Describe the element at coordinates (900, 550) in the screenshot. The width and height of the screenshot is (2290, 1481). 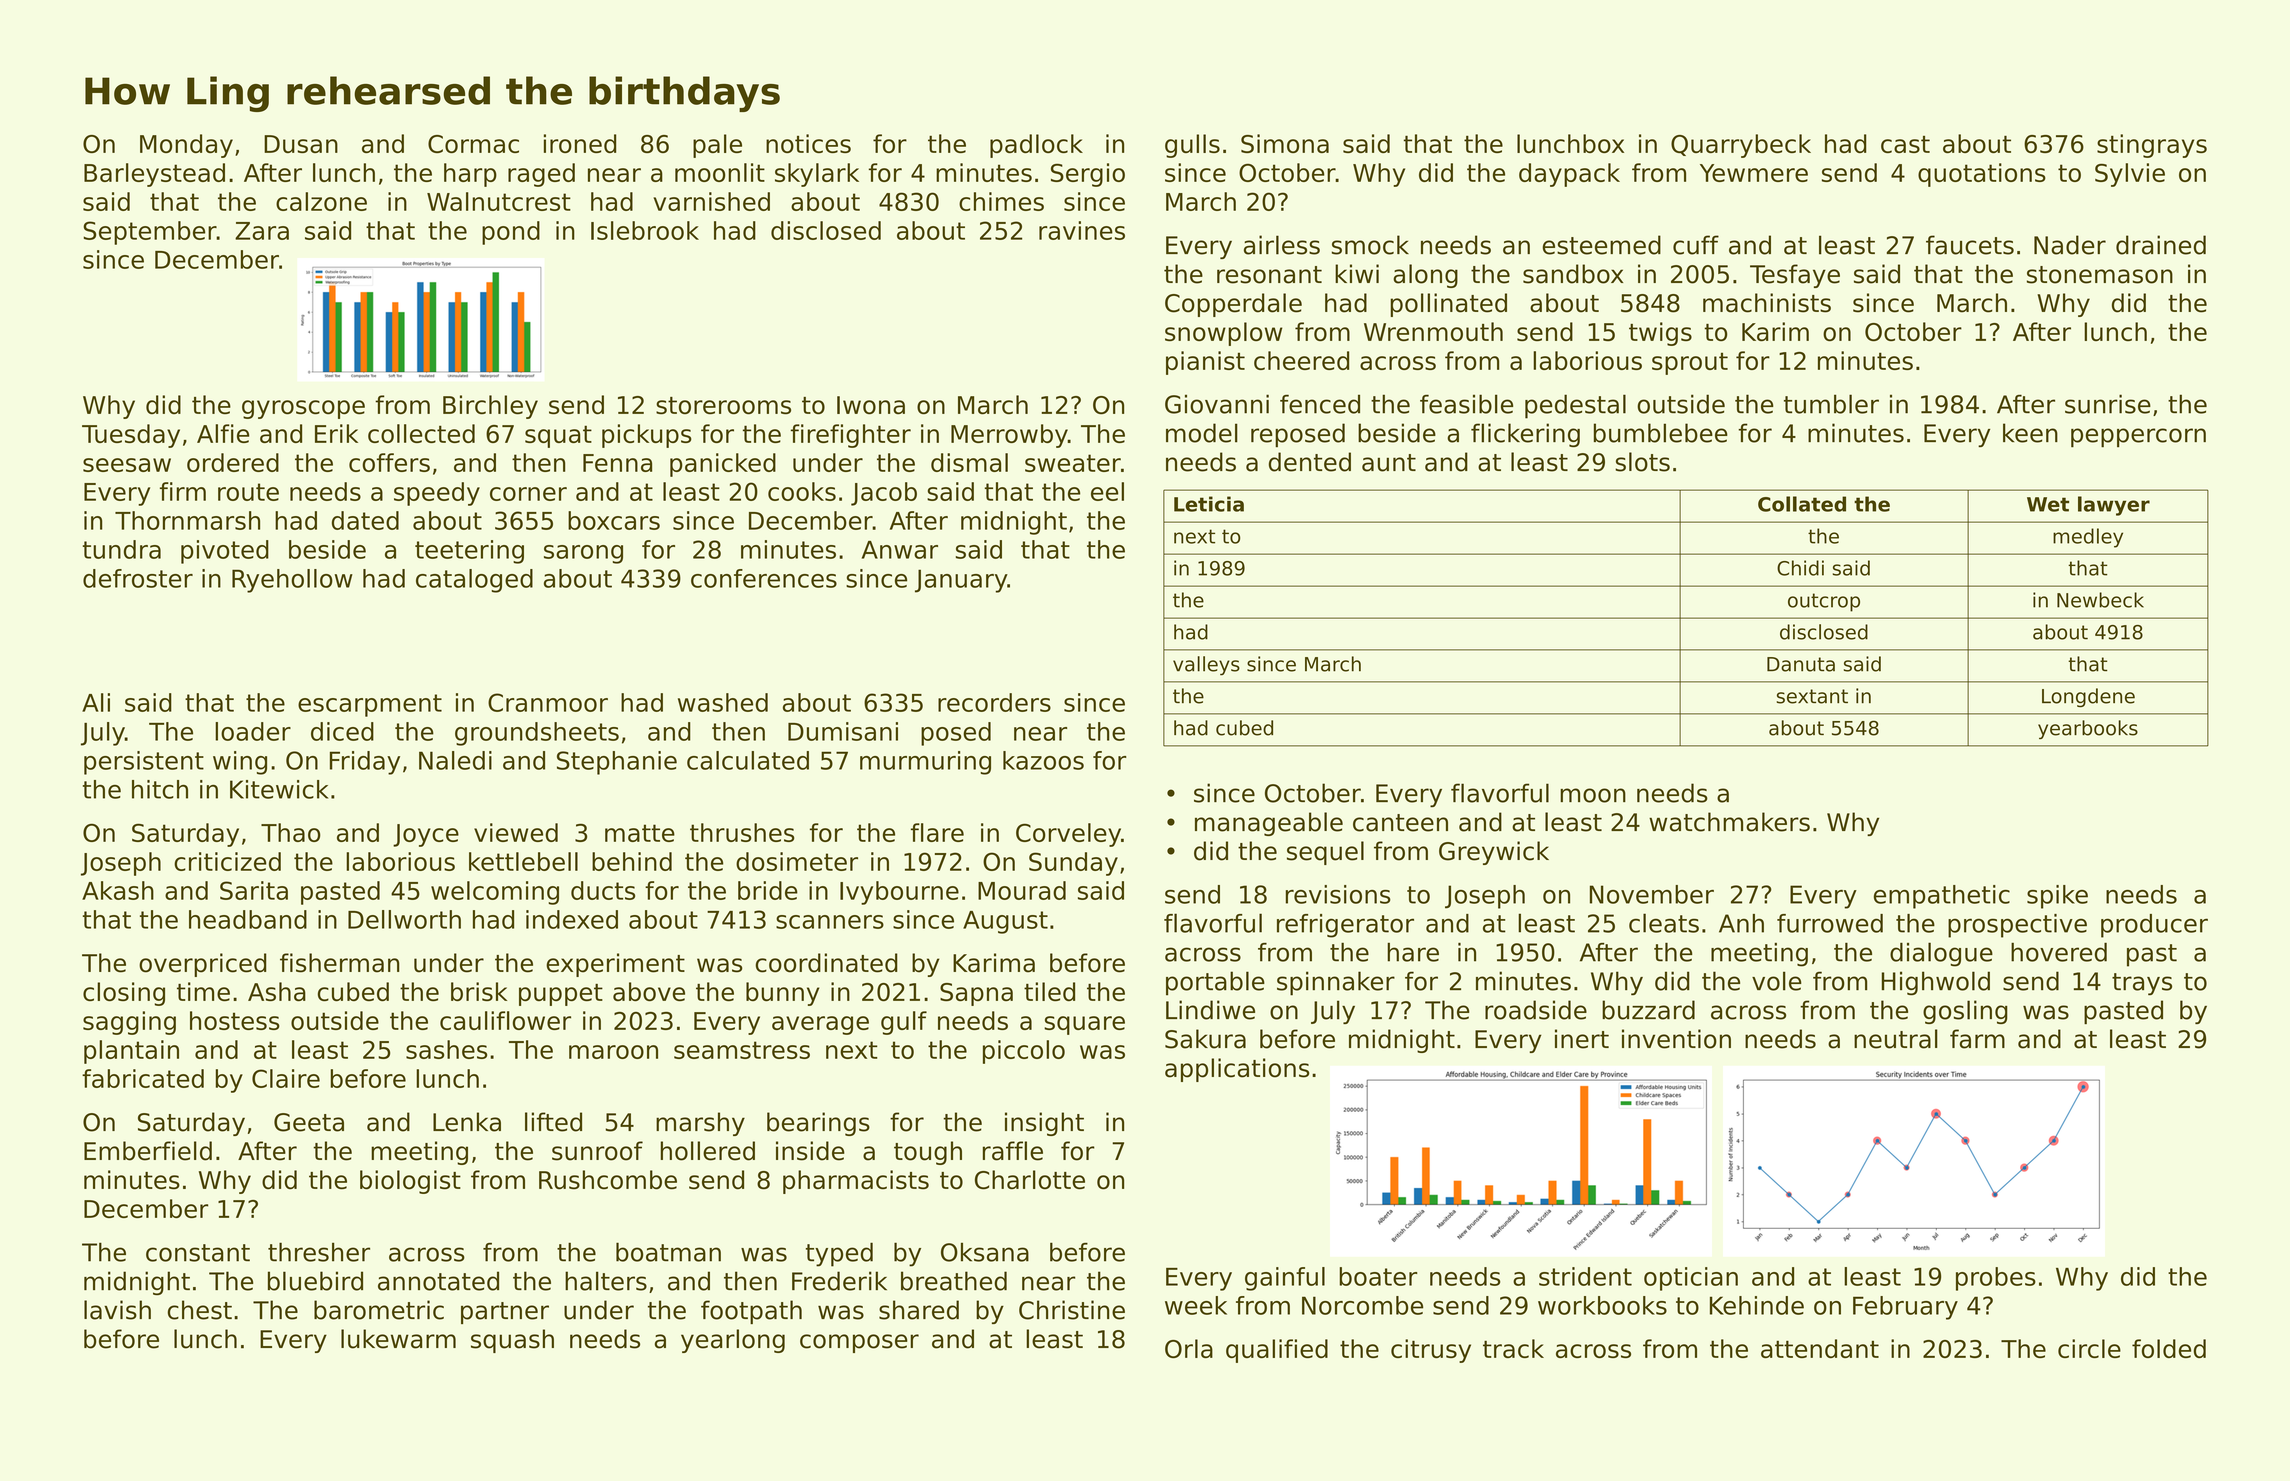
I see `Anwar` at that location.
